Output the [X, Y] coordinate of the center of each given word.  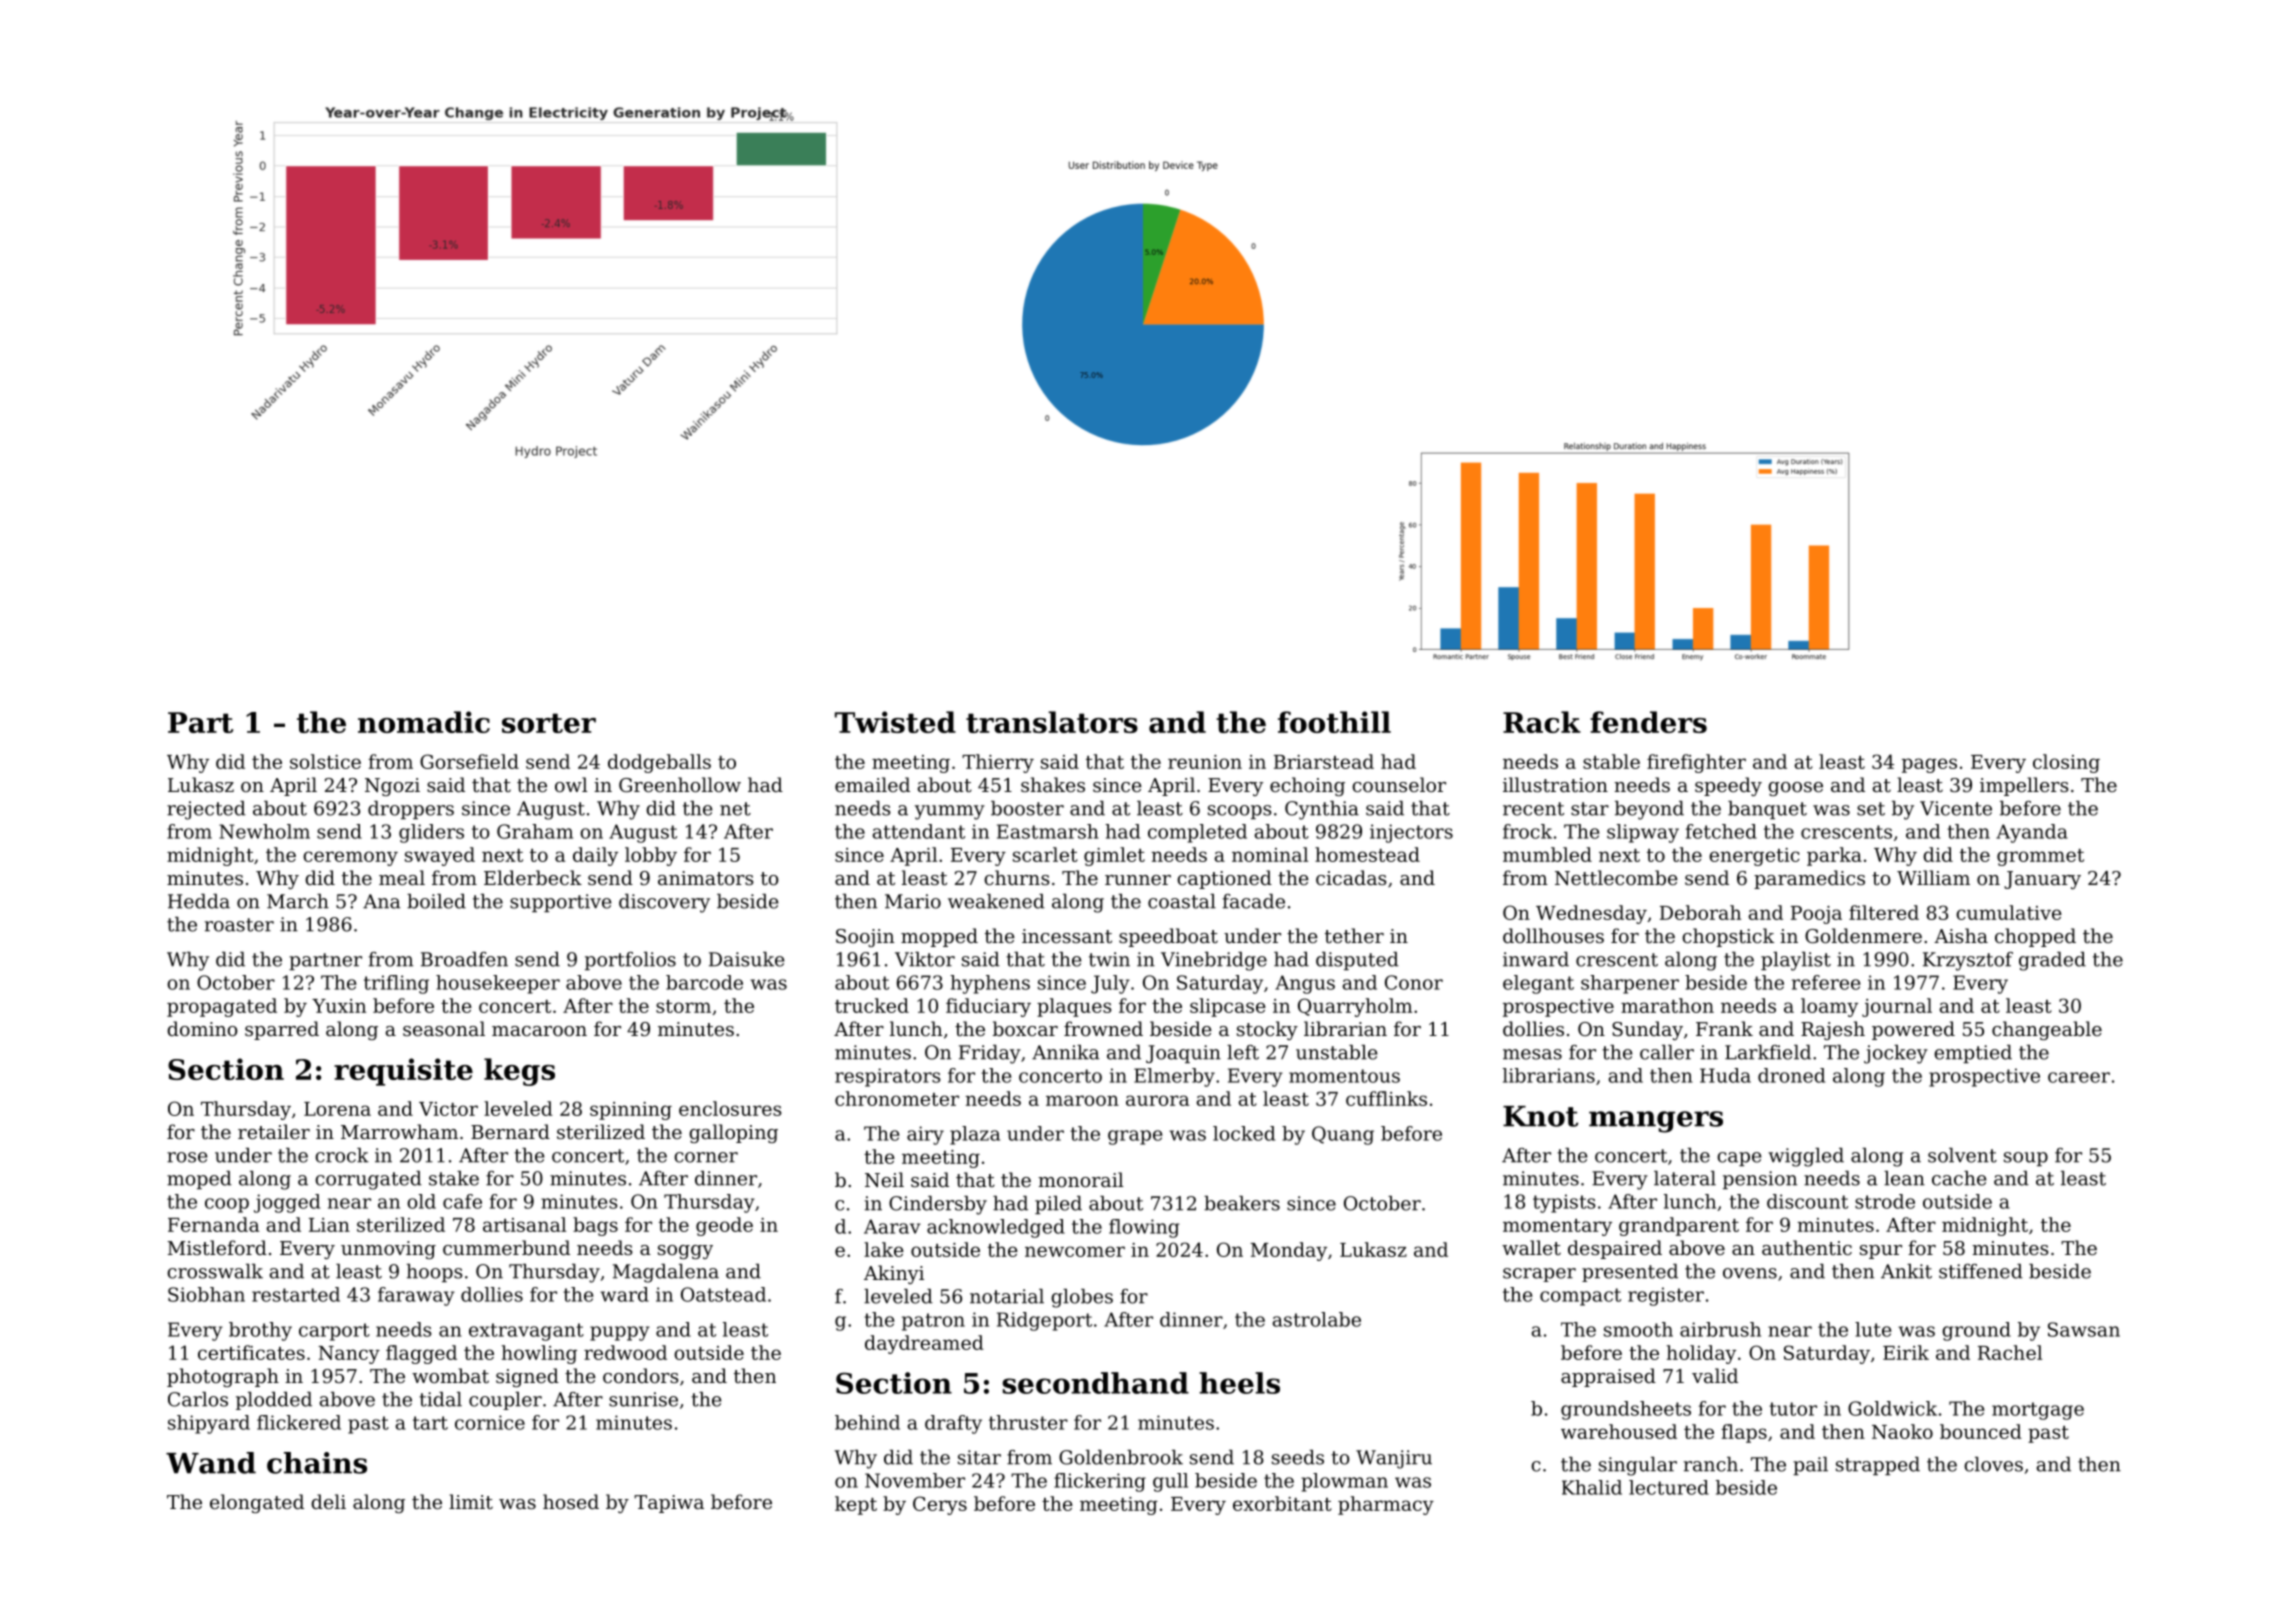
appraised [1608, 1377]
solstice [325, 761]
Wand [211, 1463]
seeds [1298, 1457]
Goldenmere [1863, 935]
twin [1109, 959]
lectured [1669, 1487]
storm [683, 1006]
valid [1715, 1375]
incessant [1067, 936]
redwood [625, 1352]
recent [1533, 809]
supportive [560, 903]
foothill [1334, 722]
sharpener [1630, 984]
